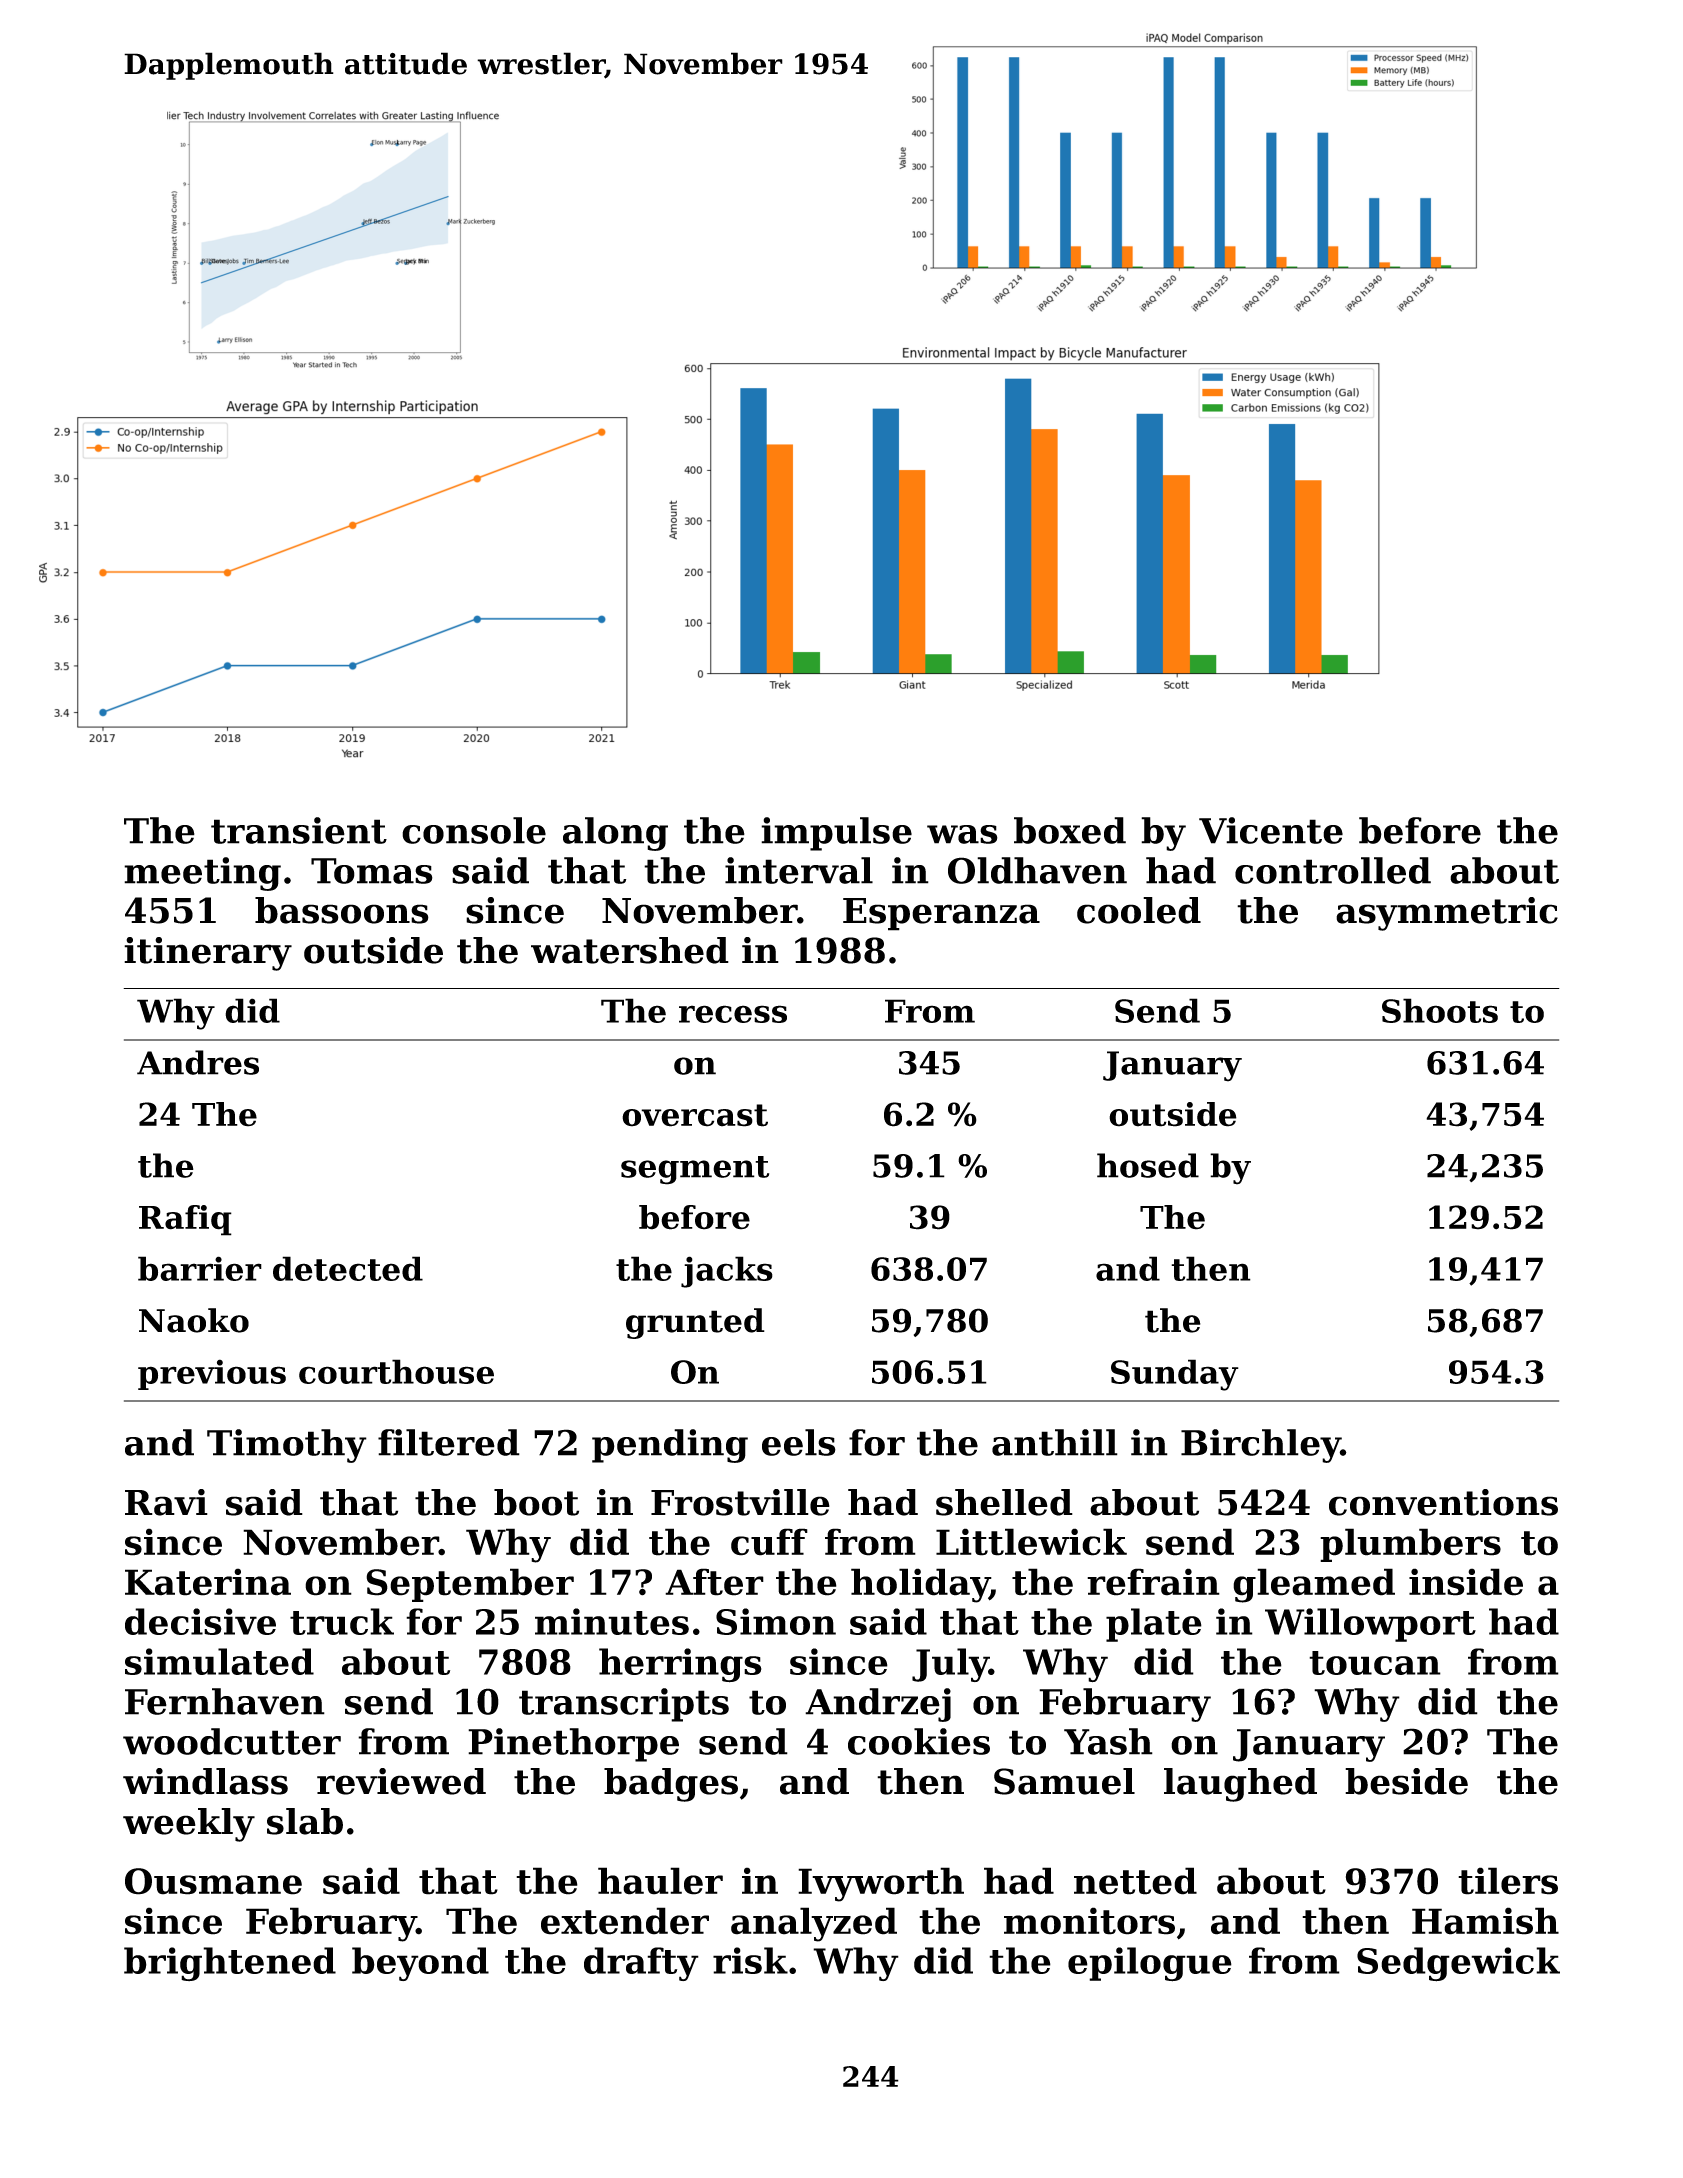 The width and height of the image is (1683, 2178). I want to click on Vicente, so click(1271, 830).
